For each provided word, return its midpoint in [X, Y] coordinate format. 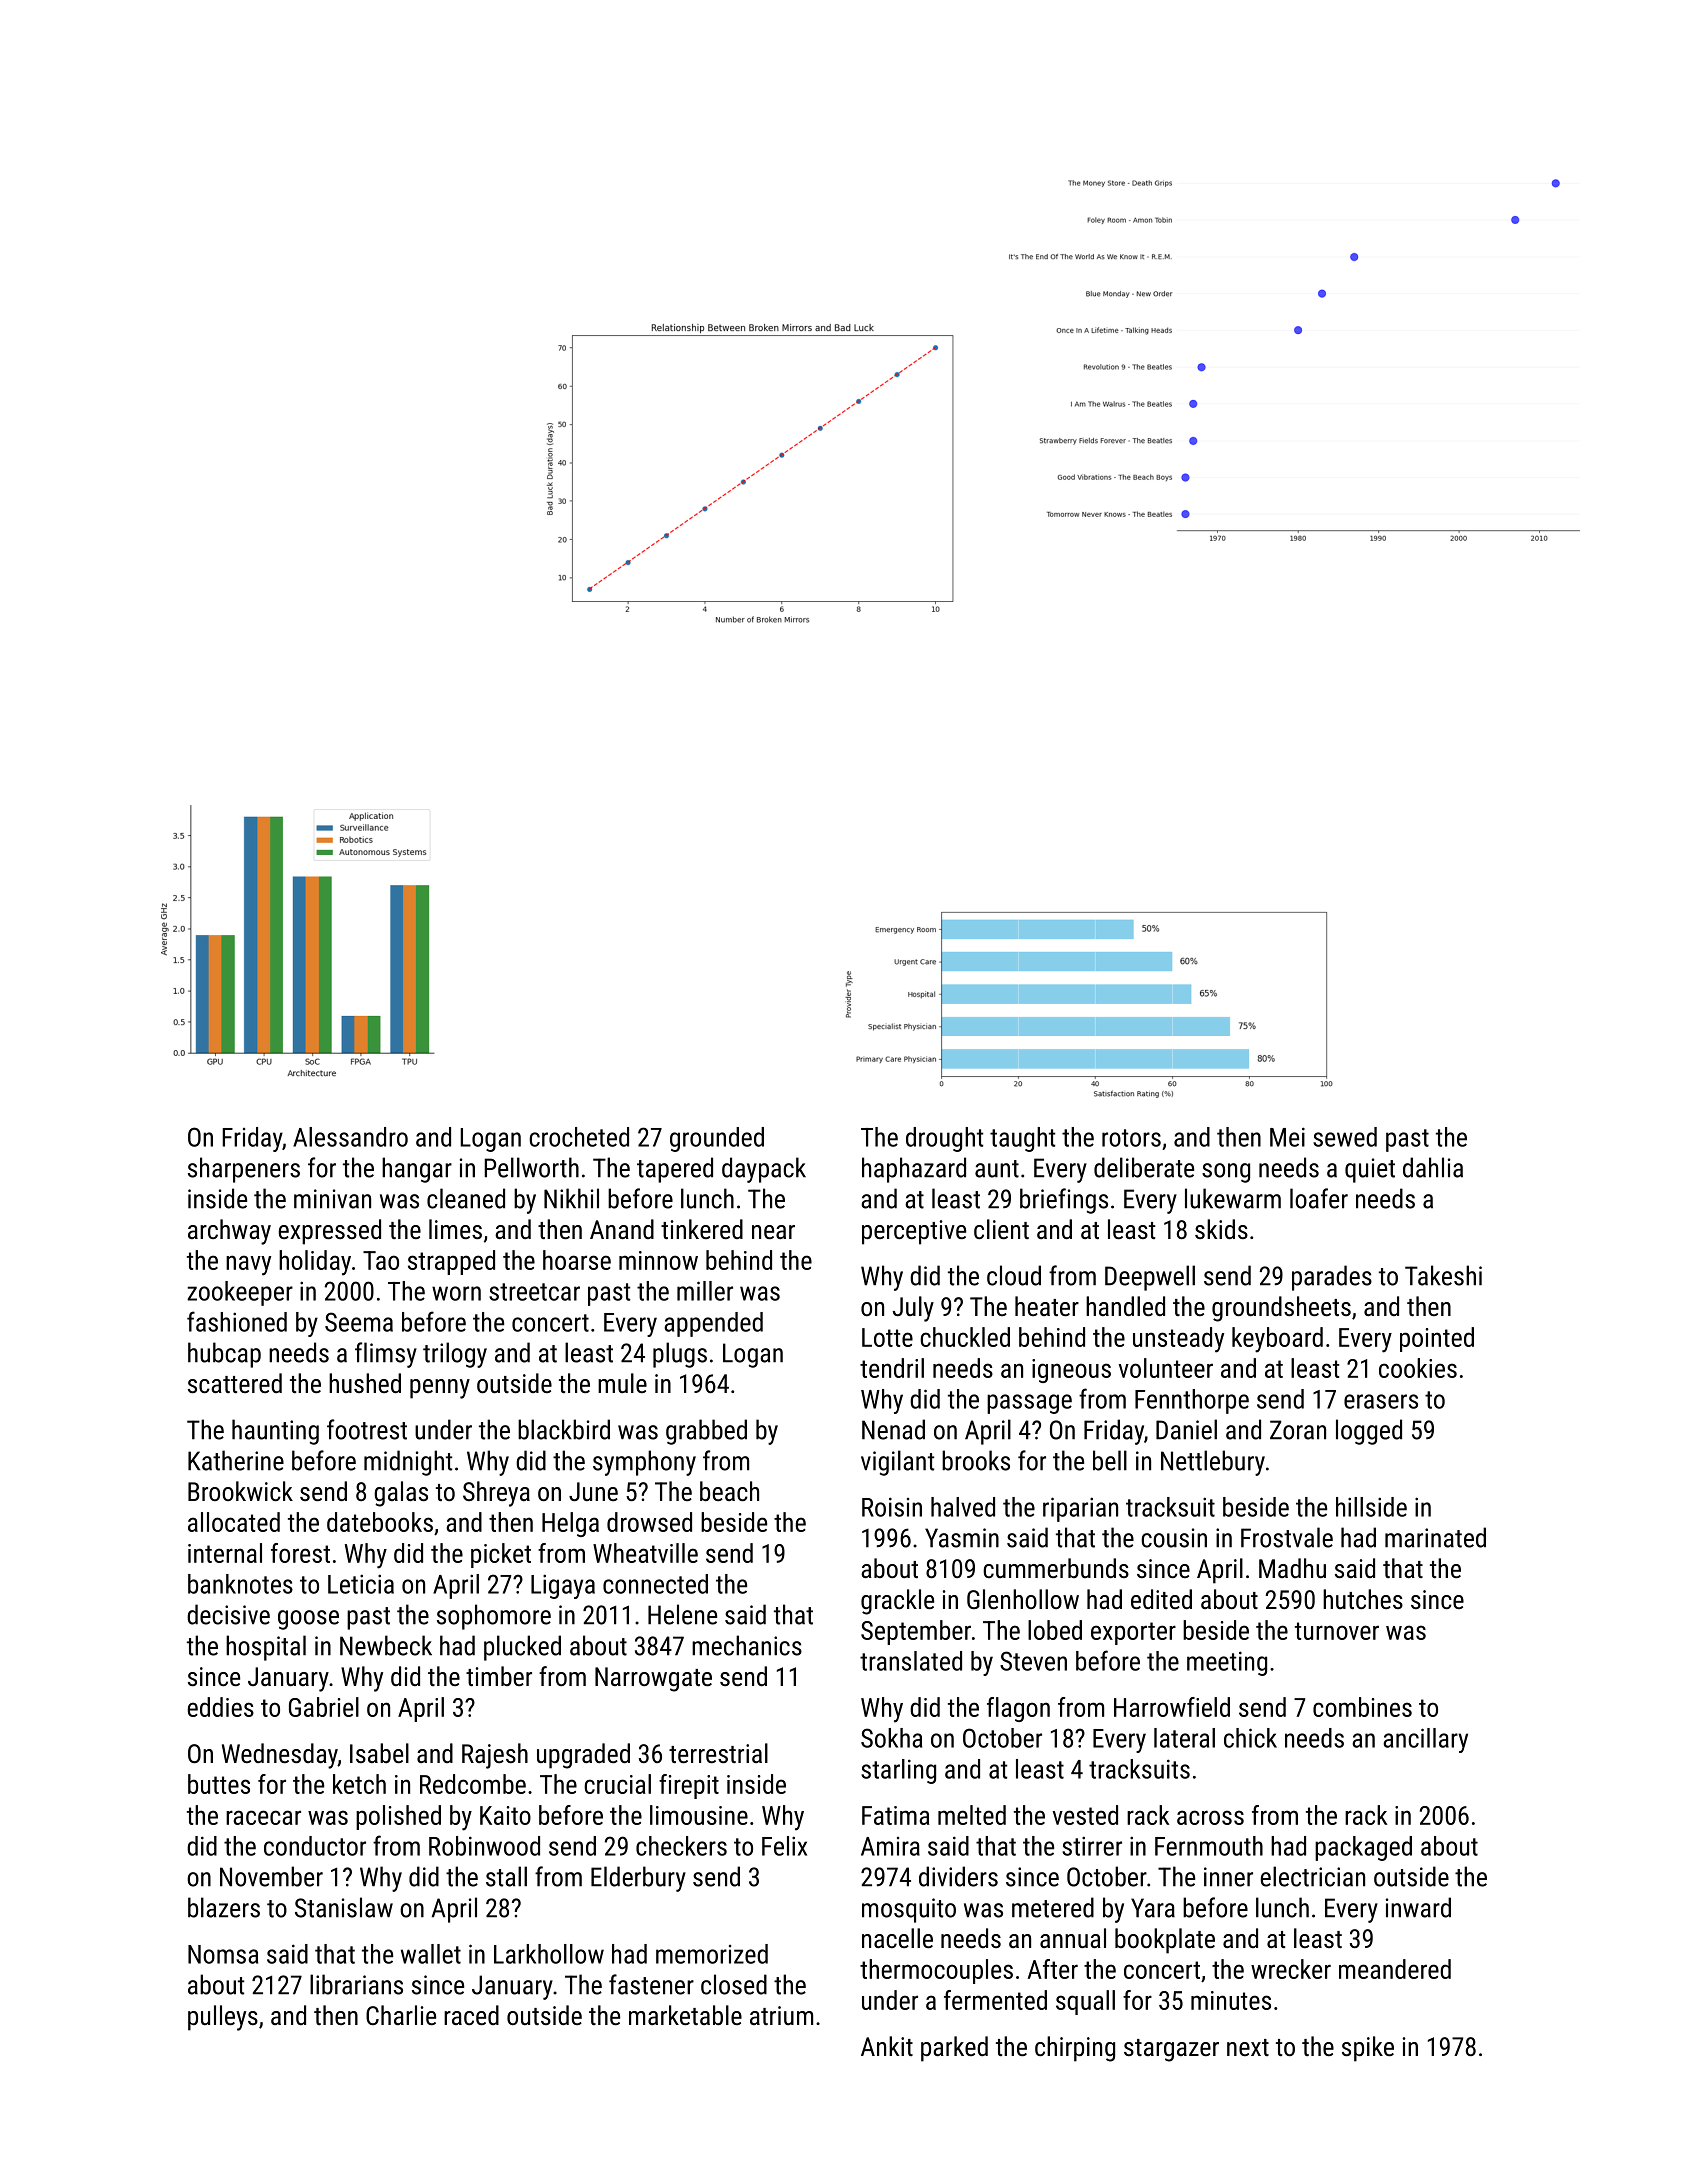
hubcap [224, 1355]
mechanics [747, 1645]
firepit [689, 1786]
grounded [717, 1139]
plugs [680, 1355]
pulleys [223, 2018]
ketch [359, 1784]
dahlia [1433, 1167]
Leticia [361, 1584]
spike [1368, 2049]
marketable [685, 2015]
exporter [1133, 1633]
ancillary [1425, 1740]
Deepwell [1150, 1278]
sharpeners [244, 1170]
